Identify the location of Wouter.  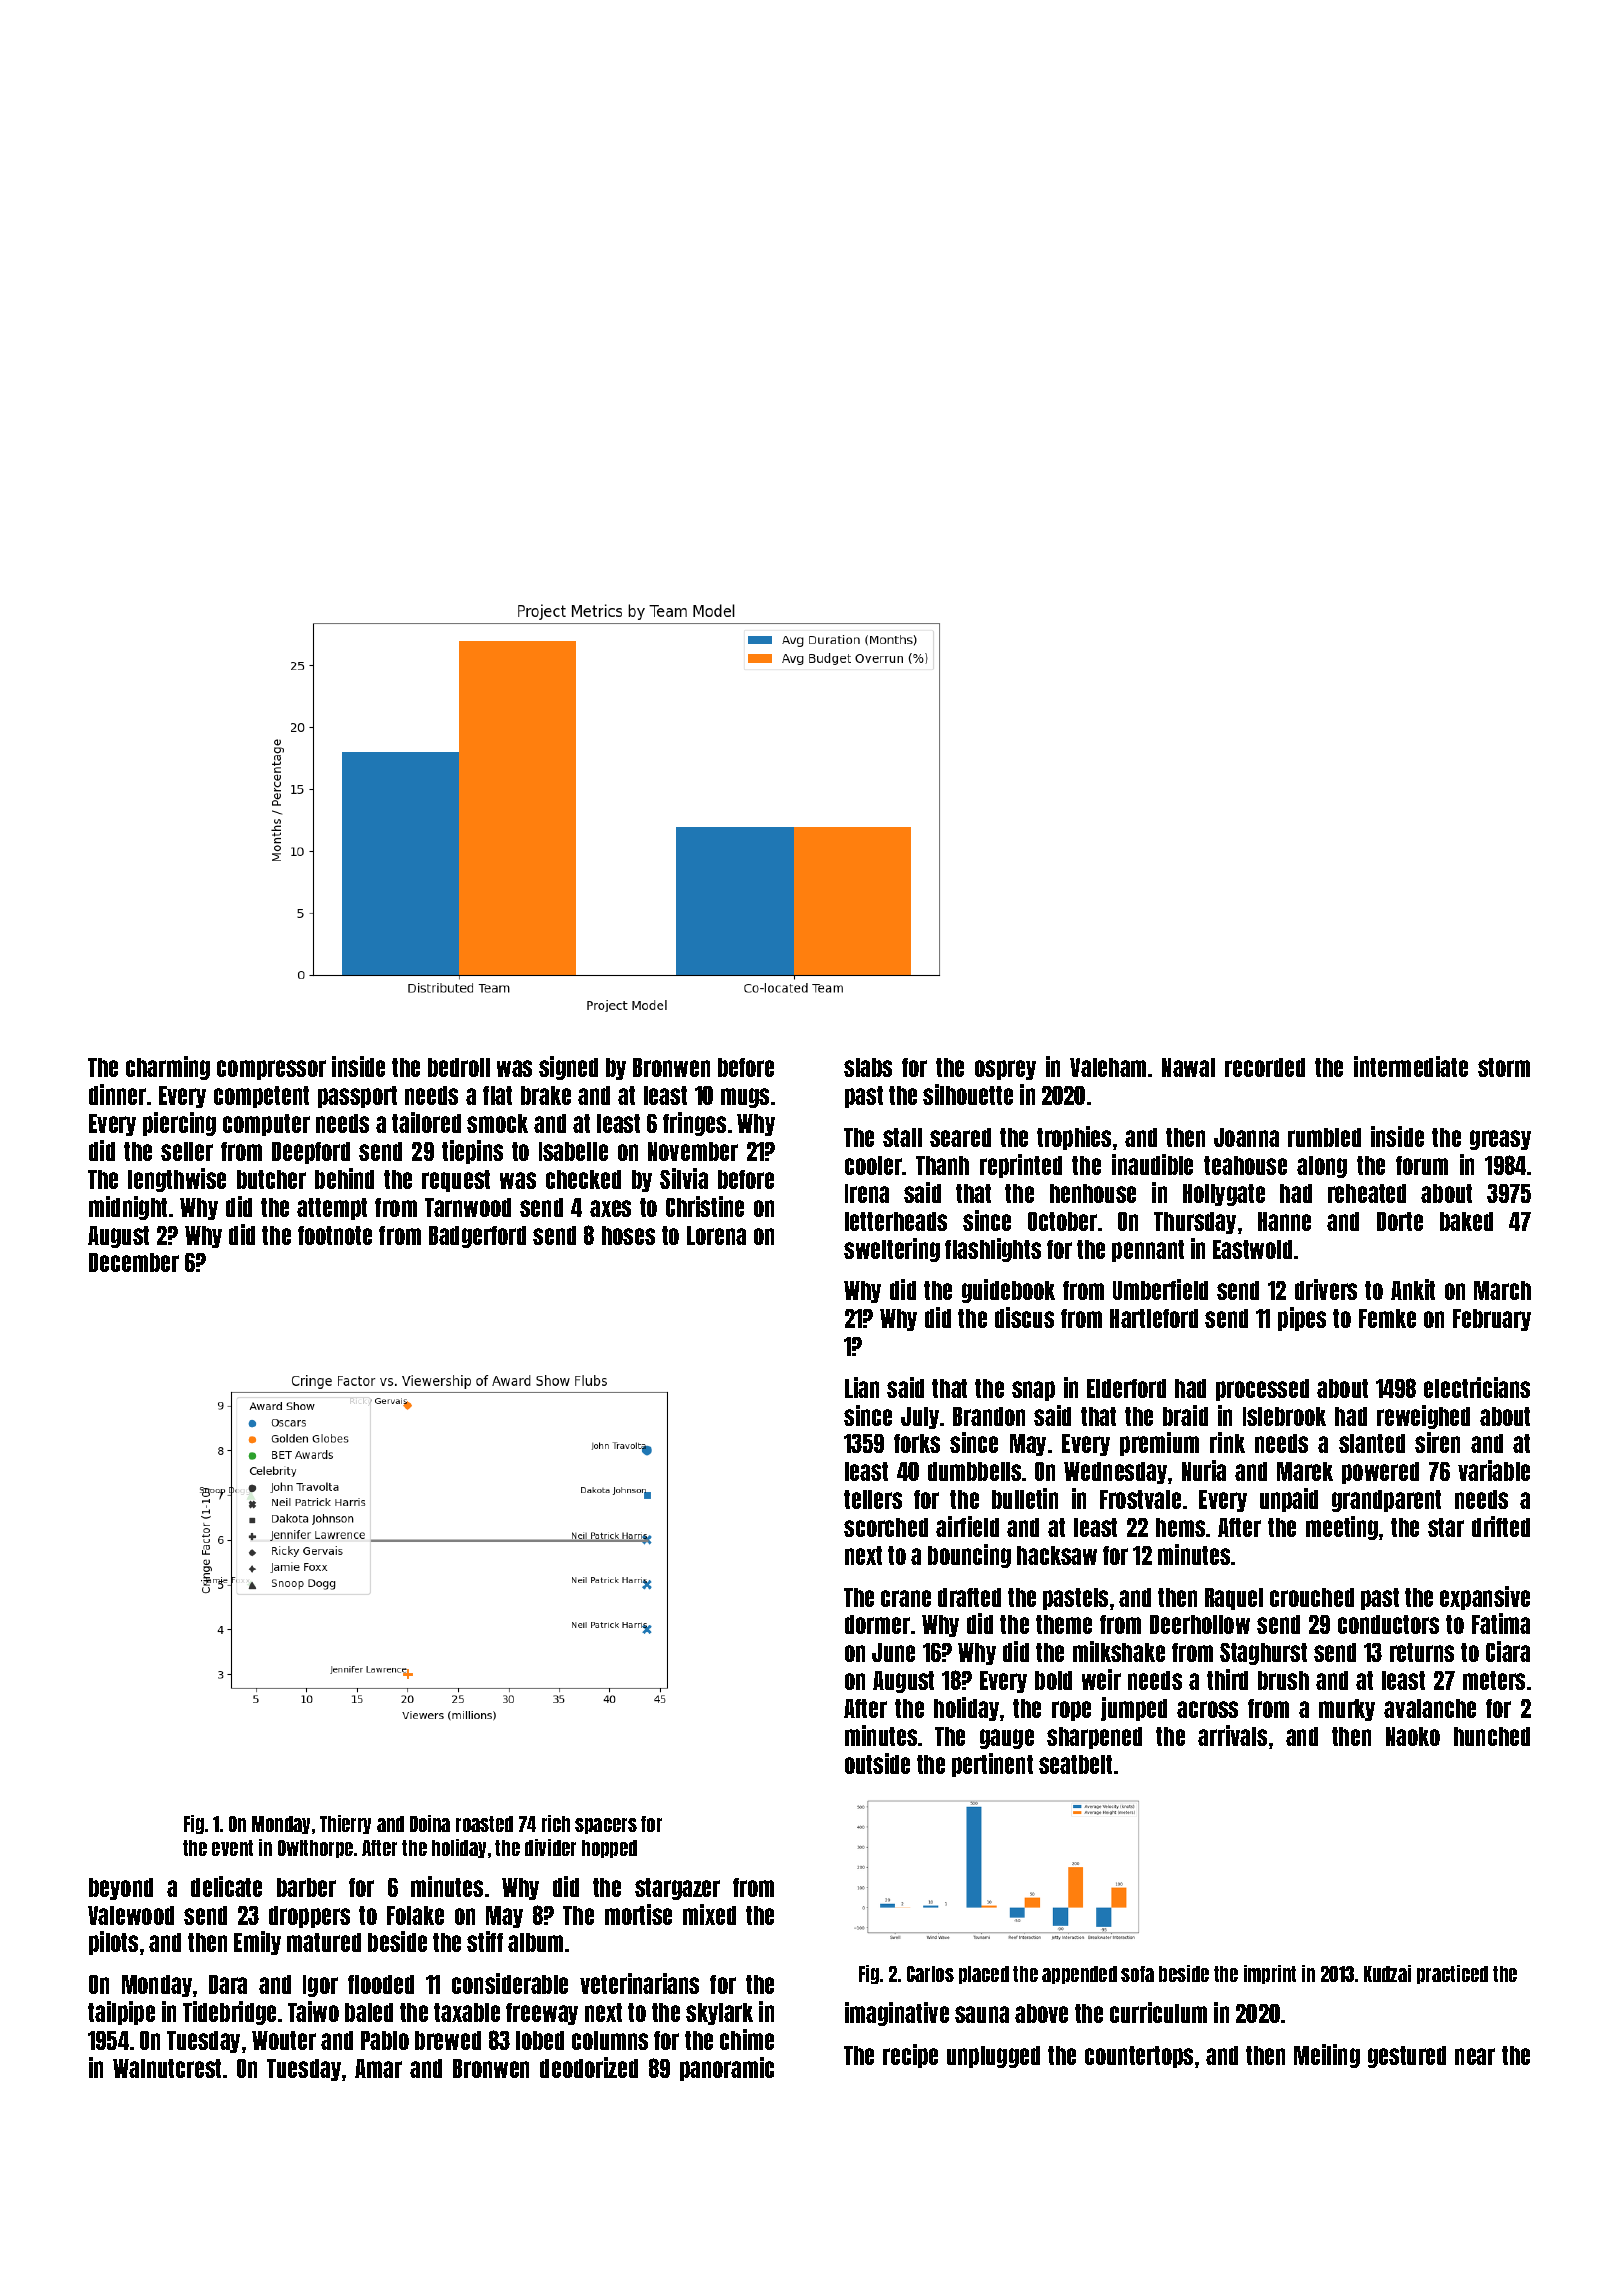
(284, 2040).
